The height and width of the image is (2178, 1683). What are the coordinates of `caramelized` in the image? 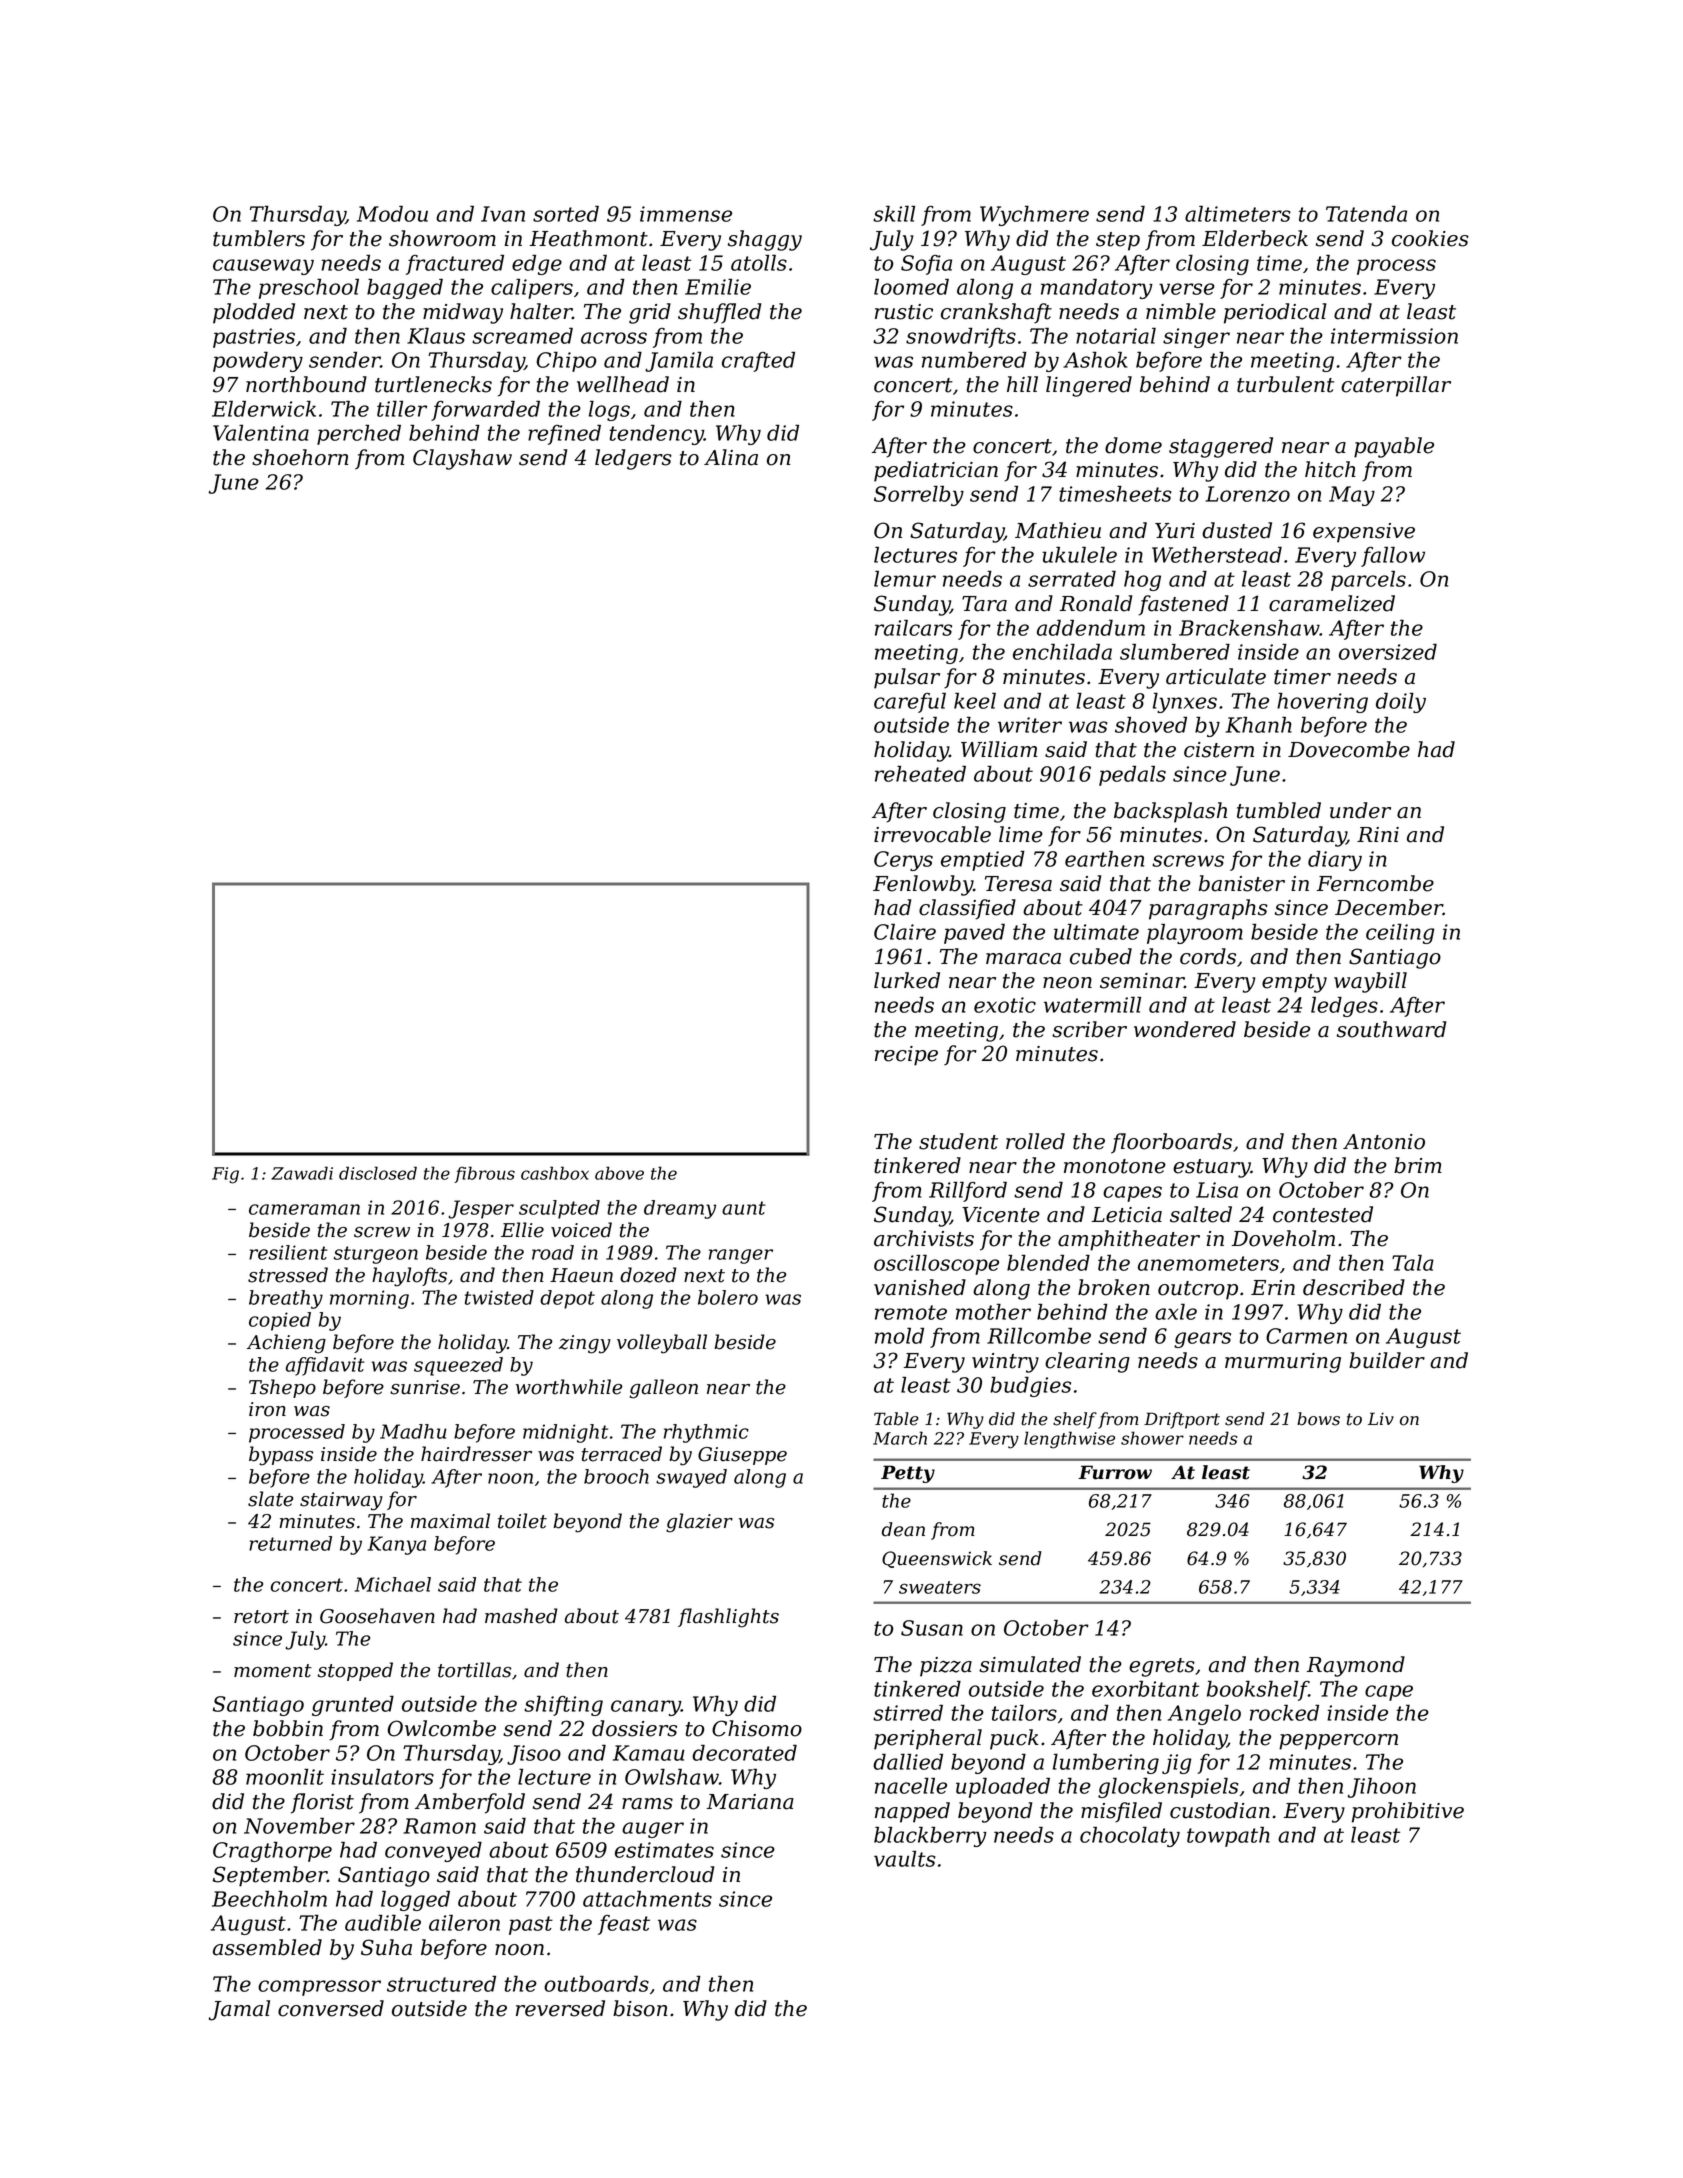 It's located at (1332, 603).
